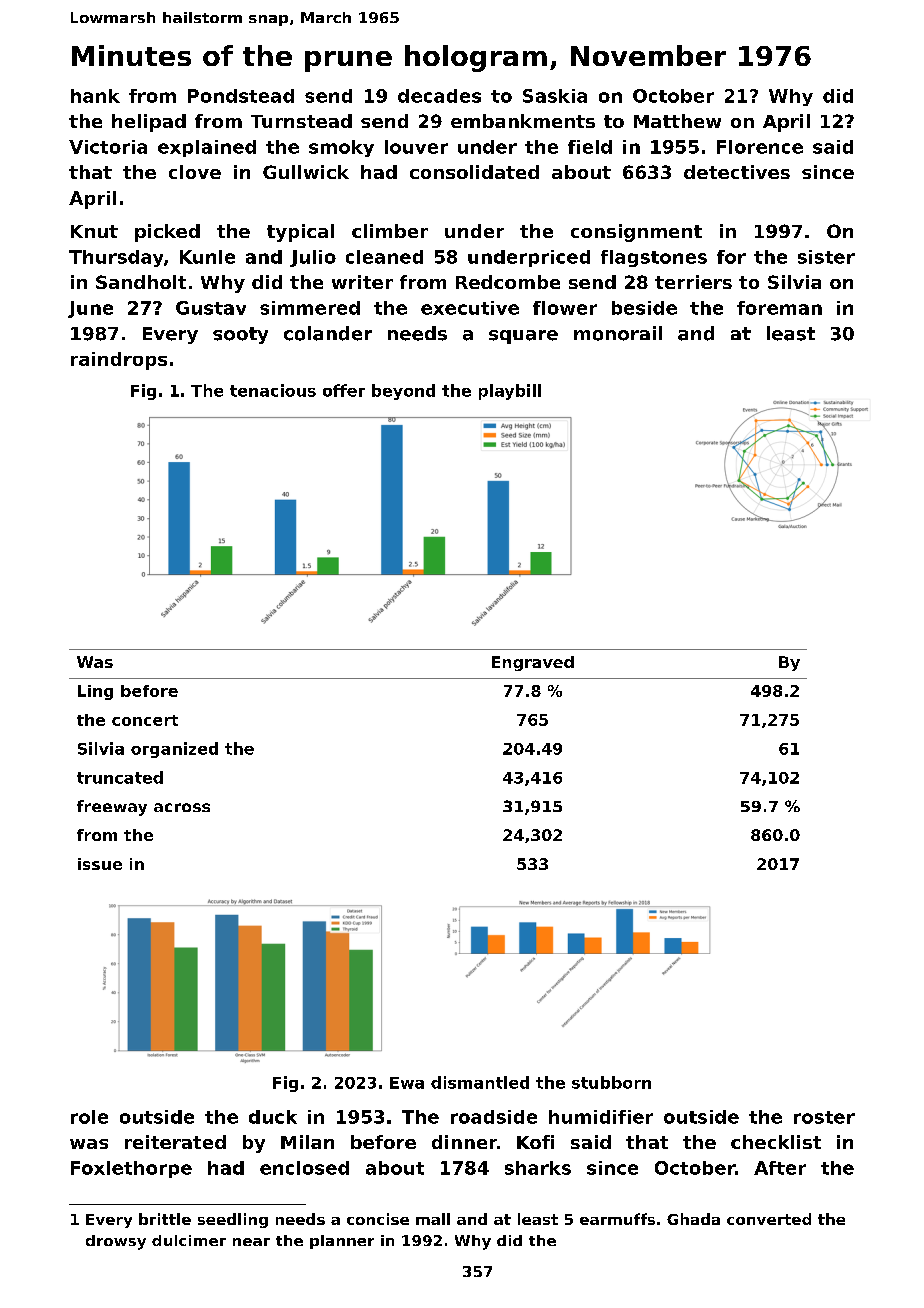  What do you see at coordinates (94, 231) in the page?
I see `Knut` at bounding box center [94, 231].
